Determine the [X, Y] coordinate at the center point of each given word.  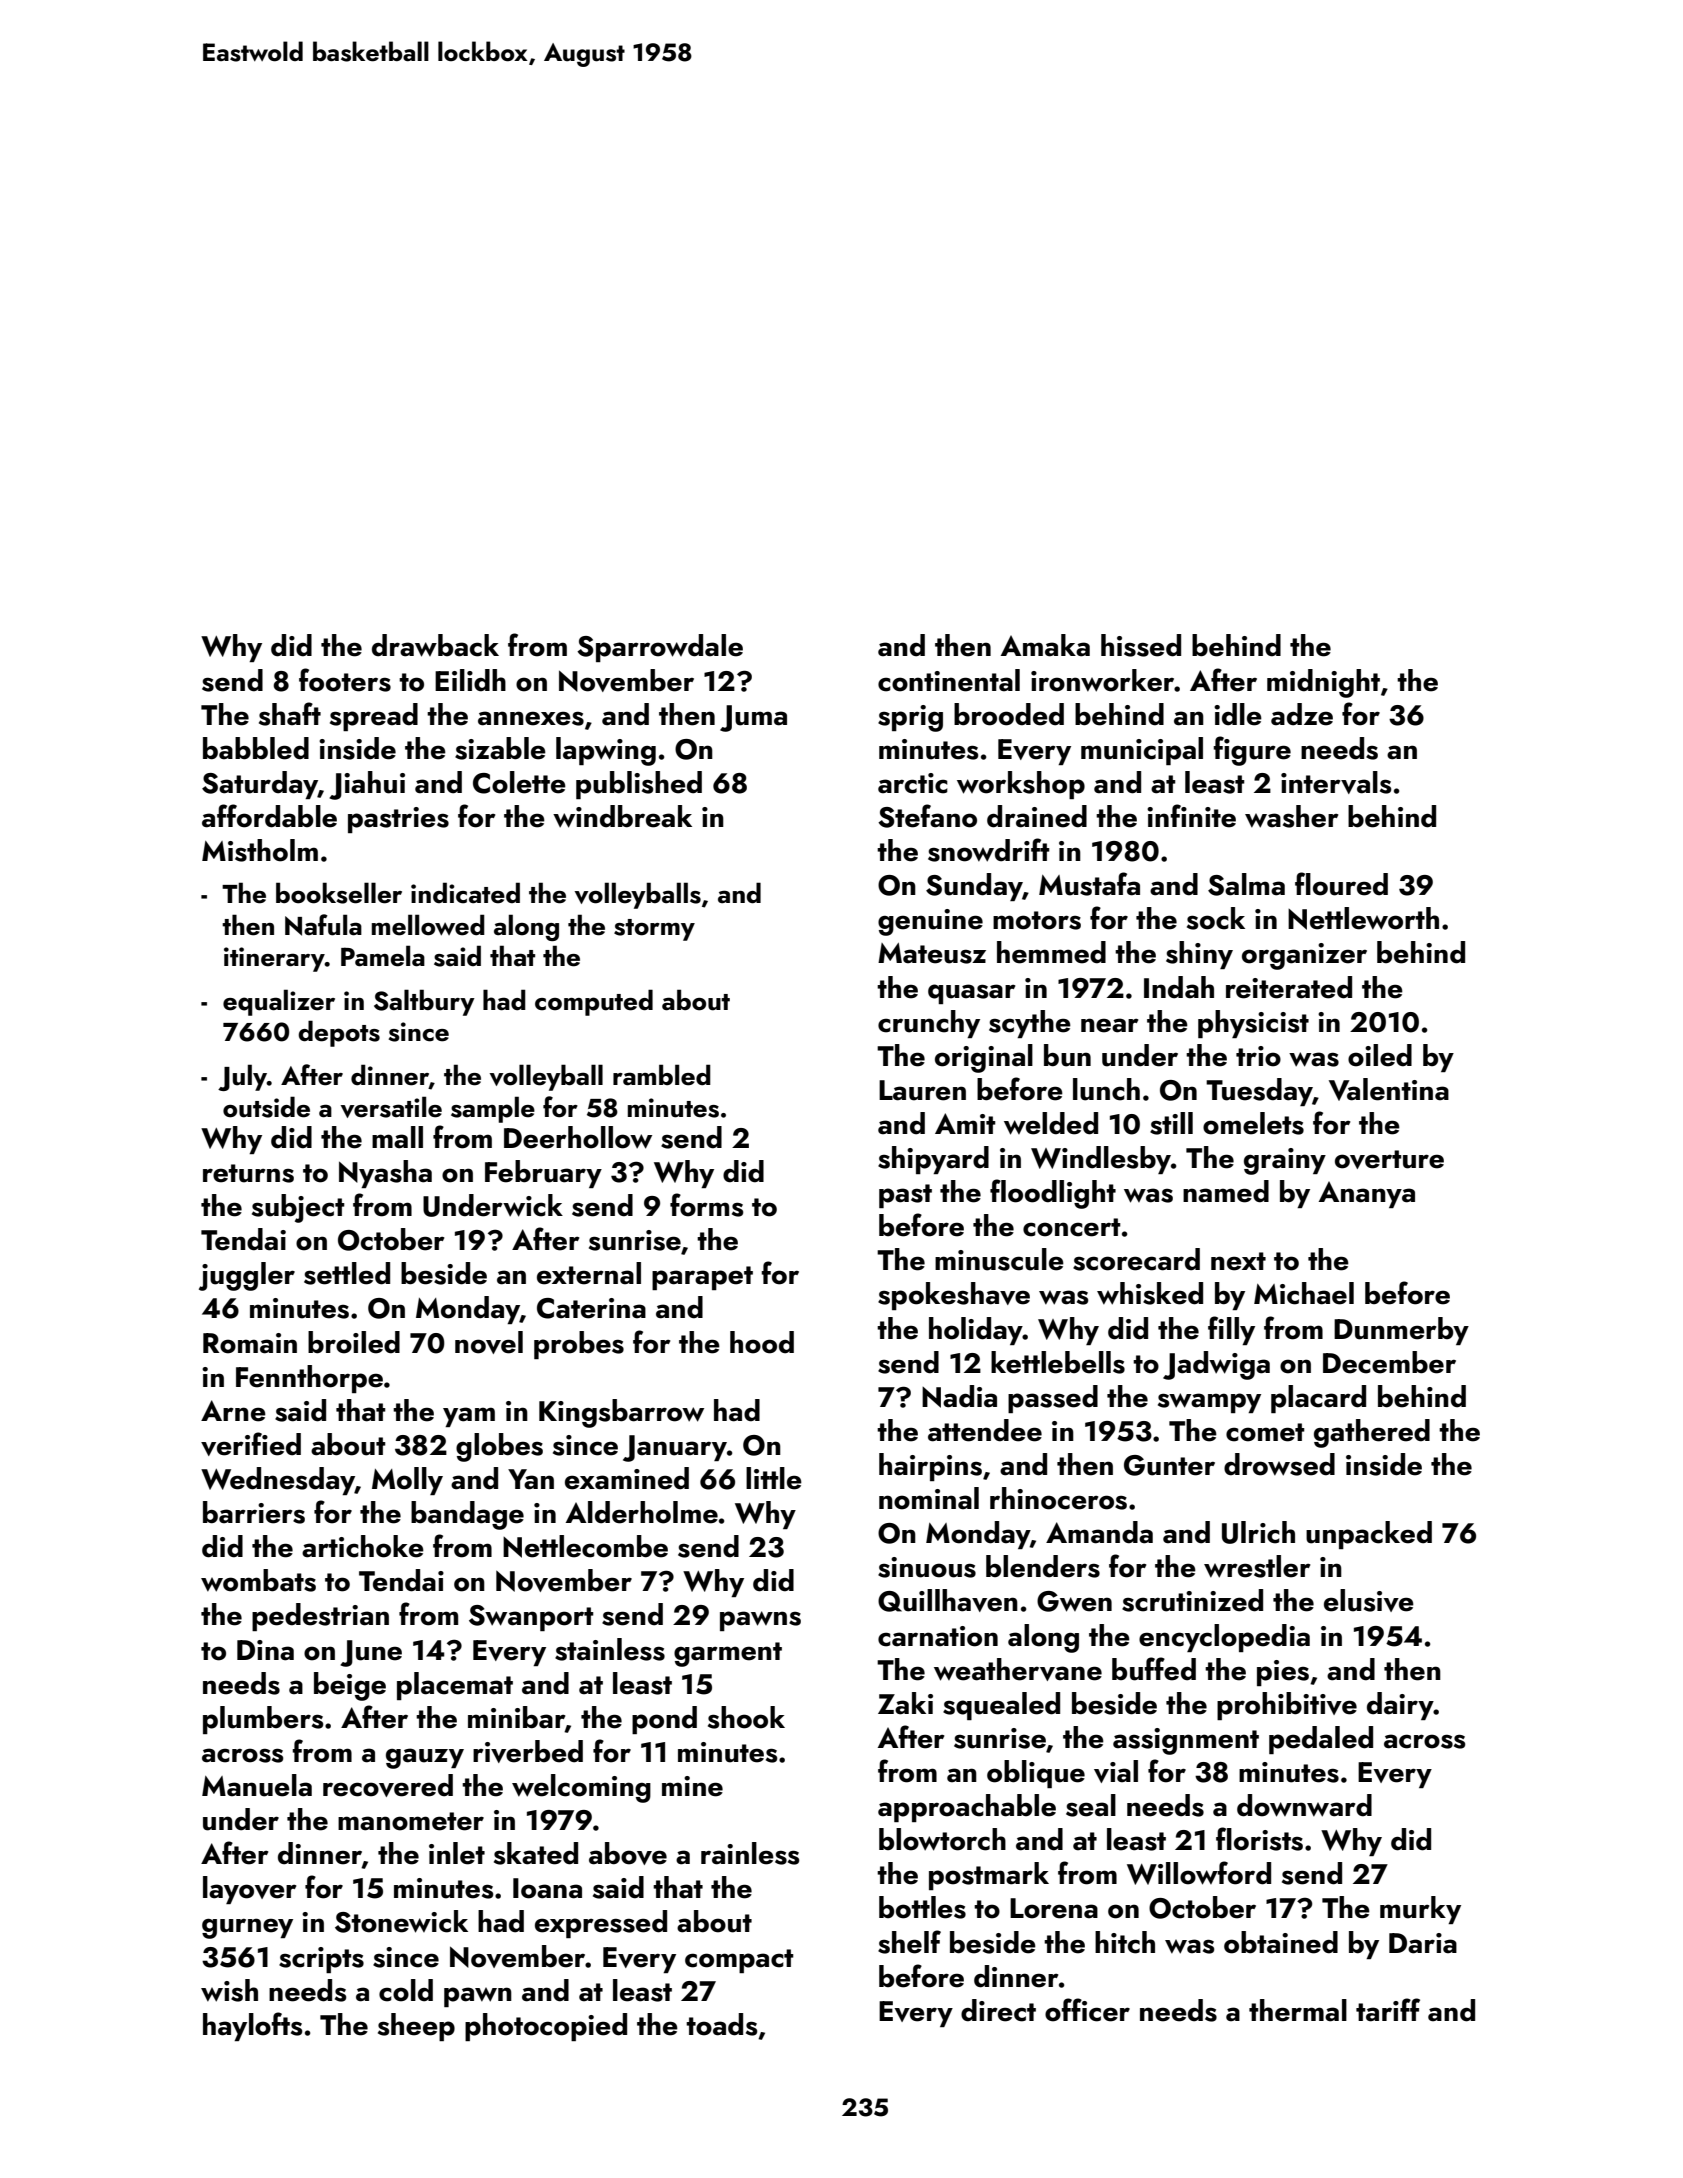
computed [594, 1002]
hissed [1141, 645]
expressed [601, 1924]
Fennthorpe [309, 1379]
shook [746, 1717]
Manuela [257, 1785]
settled [347, 1273]
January [675, 1448]
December [1389, 1362]
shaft [290, 714]
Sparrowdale [660, 648]
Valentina [1389, 1089]
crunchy [929, 1024]
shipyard [933, 1160]
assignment [1186, 1741]
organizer [1304, 956]
